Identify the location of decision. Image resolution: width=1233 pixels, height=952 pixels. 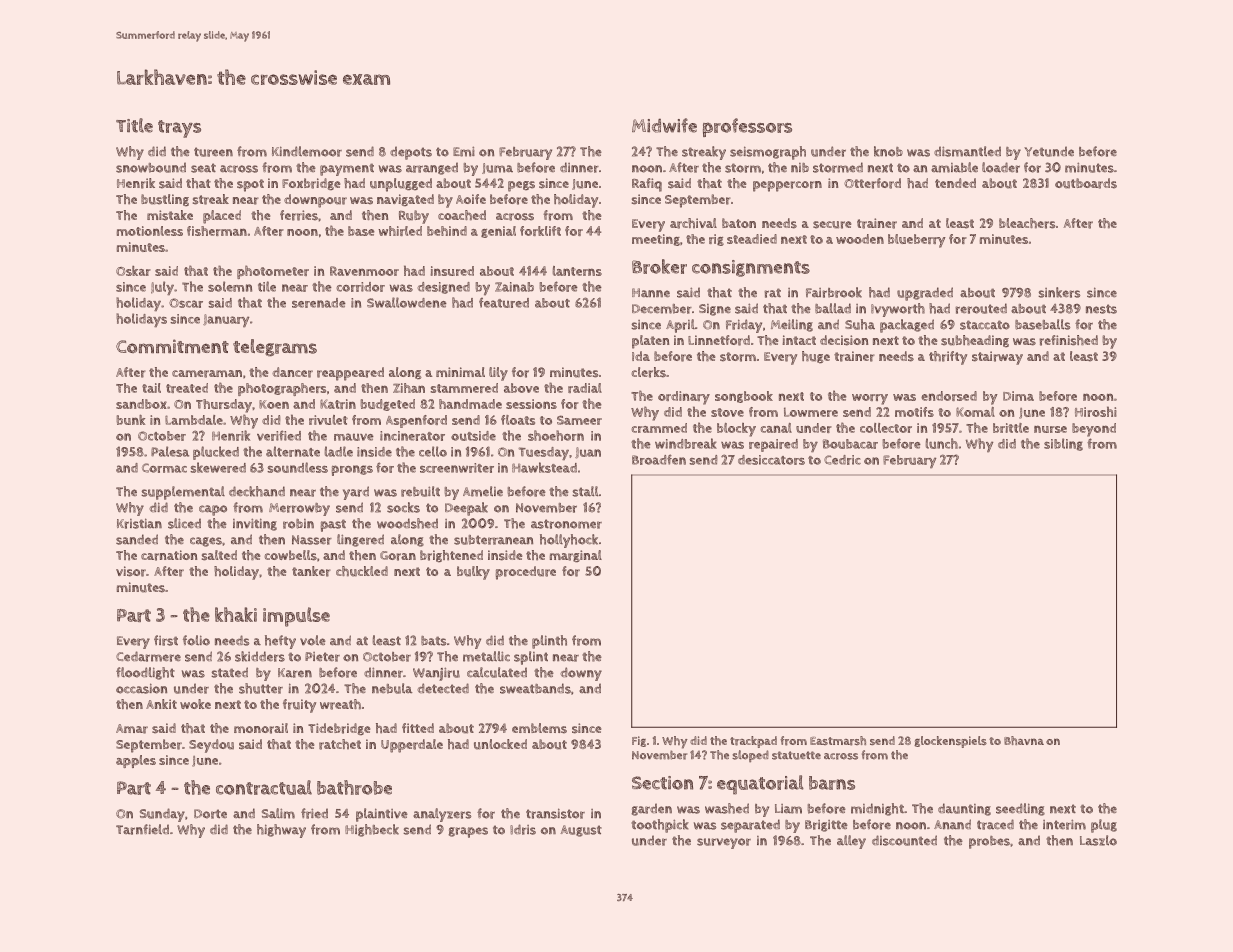
(844, 340).
